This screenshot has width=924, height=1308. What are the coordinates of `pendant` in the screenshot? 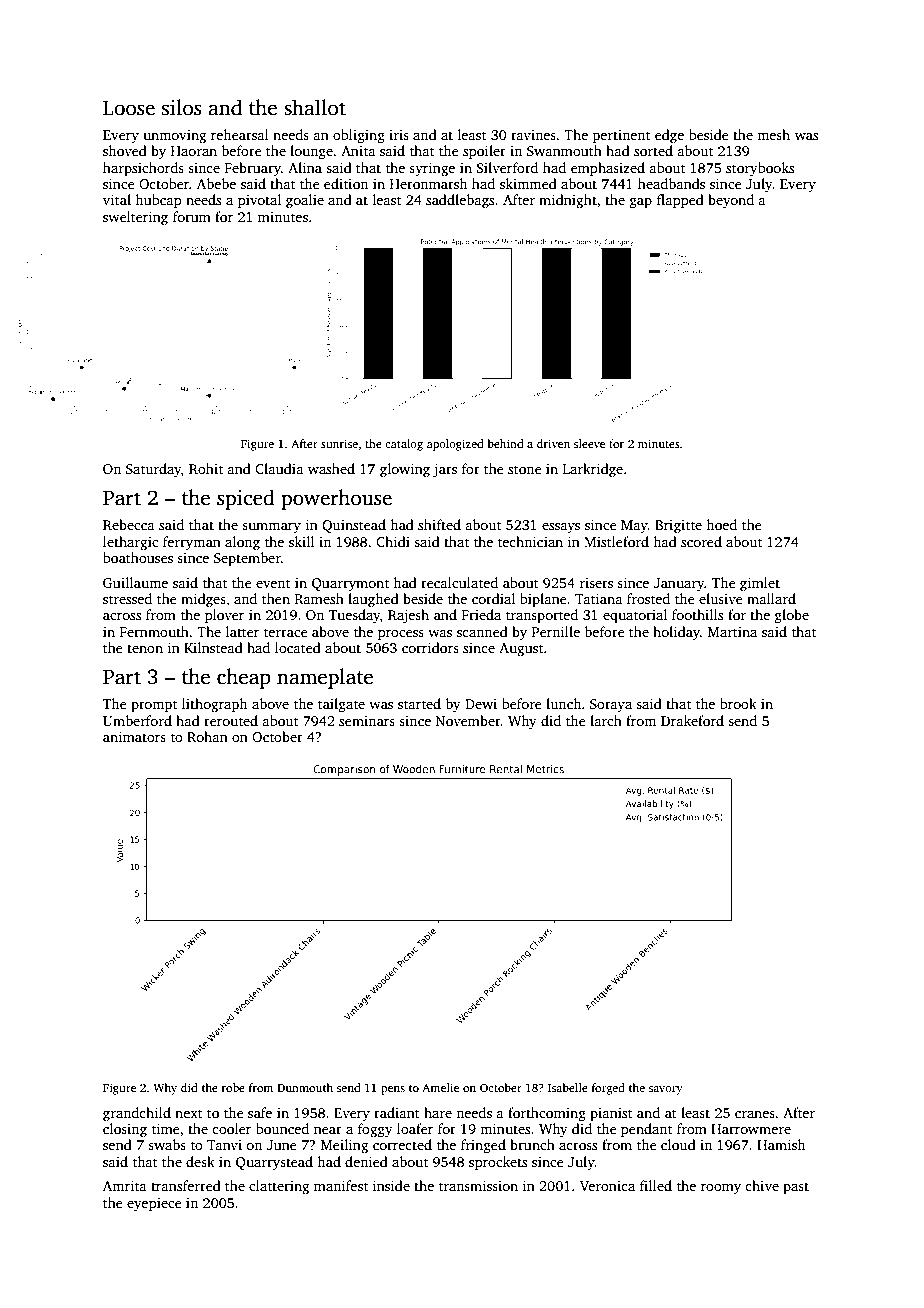 It's located at (646, 1130).
